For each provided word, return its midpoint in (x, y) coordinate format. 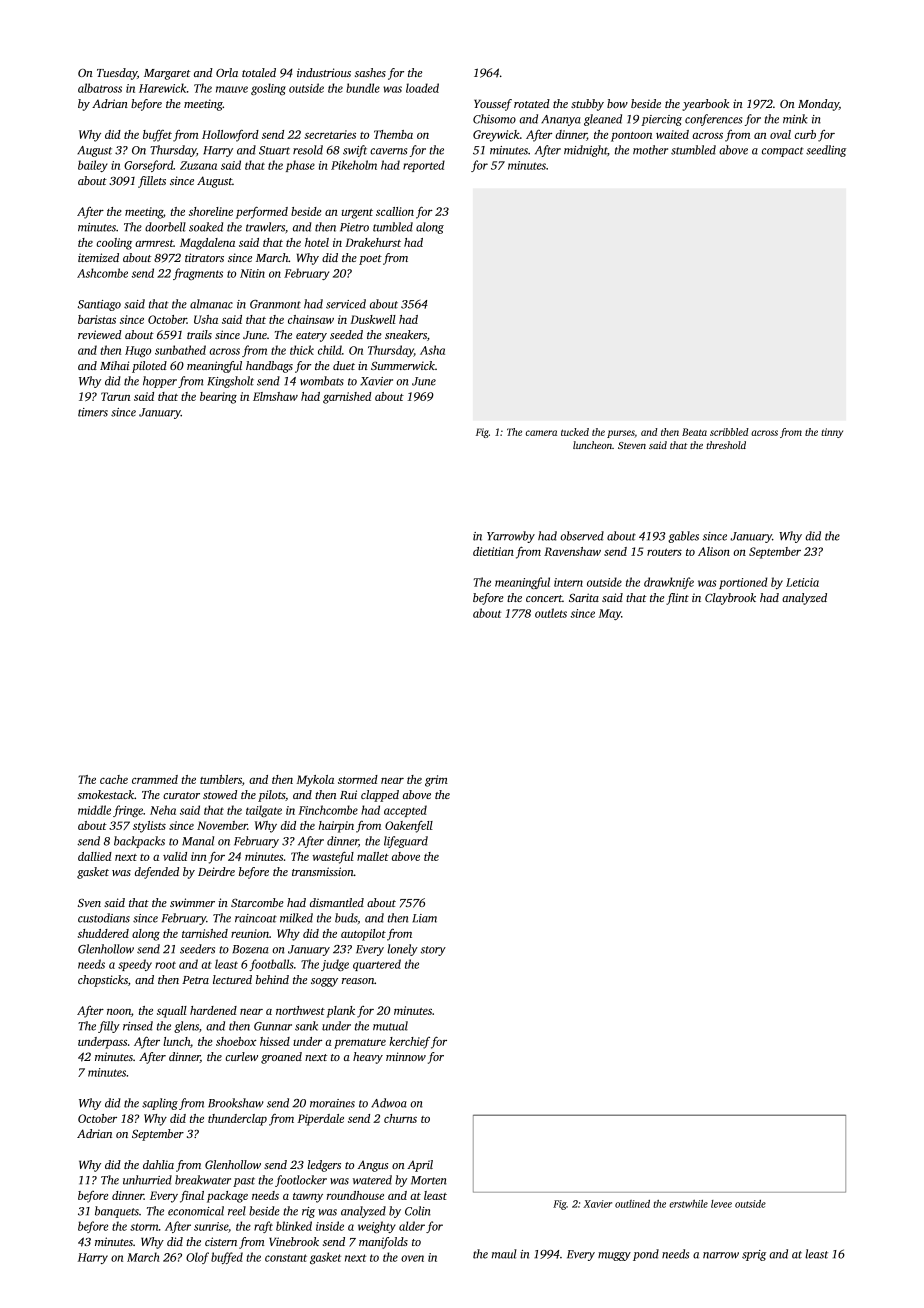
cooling (114, 244)
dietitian (493, 551)
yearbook (705, 105)
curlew (241, 1056)
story (433, 951)
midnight (585, 151)
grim (436, 781)
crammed (155, 779)
